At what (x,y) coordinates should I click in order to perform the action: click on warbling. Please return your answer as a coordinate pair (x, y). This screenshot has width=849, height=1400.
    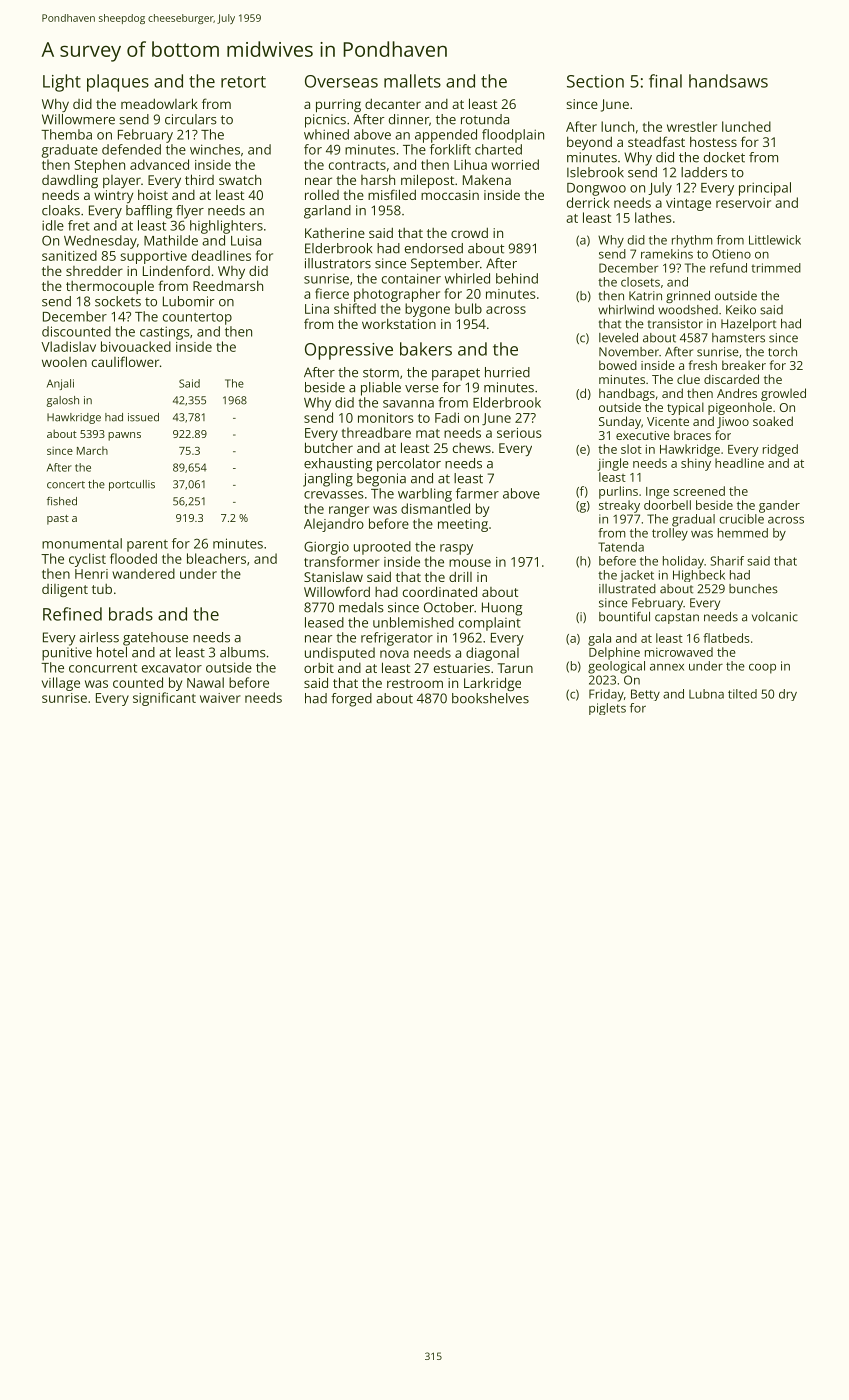
    Looking at the image, I should click on (425, 495).
